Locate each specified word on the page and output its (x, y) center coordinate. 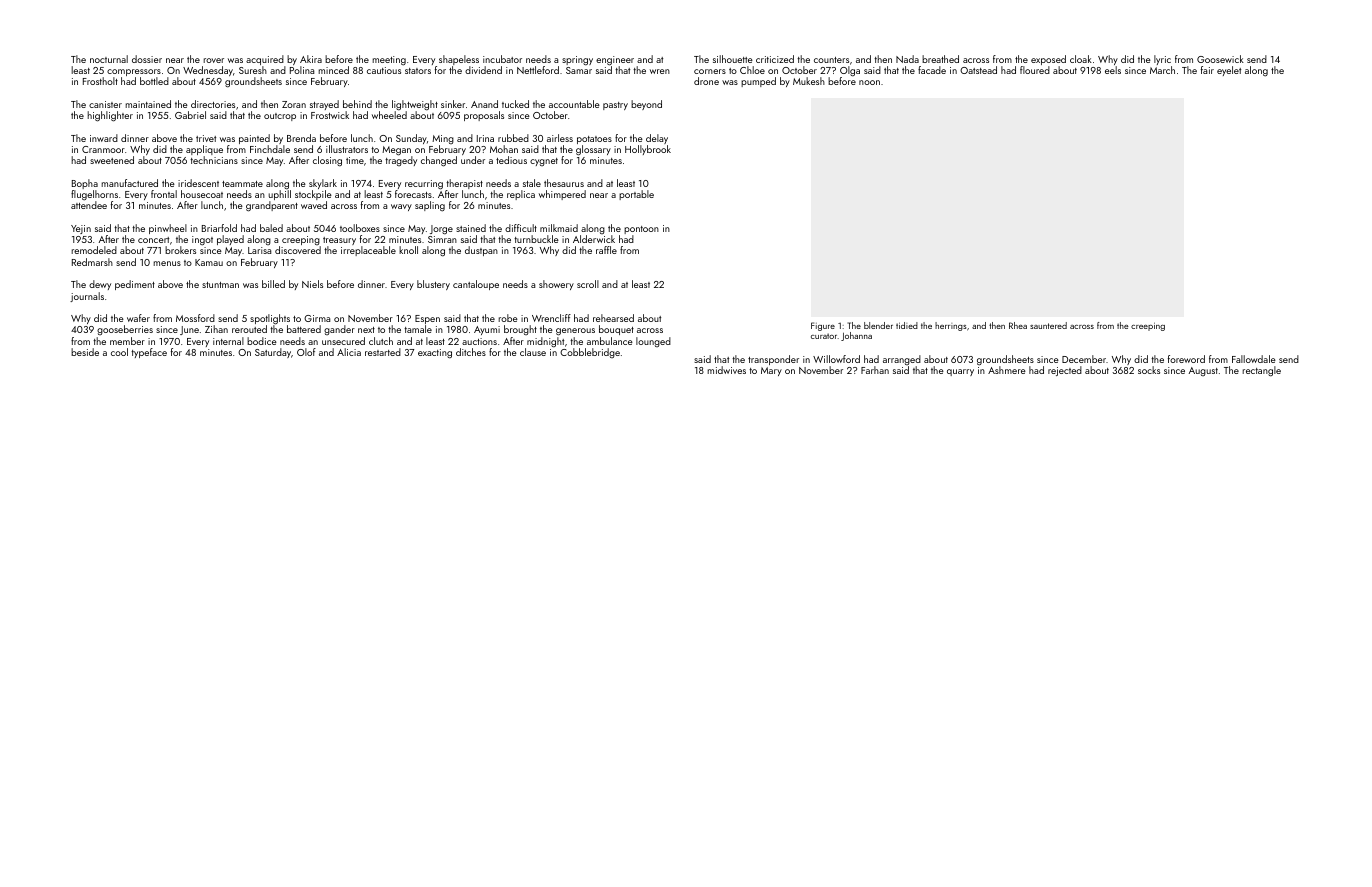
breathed (940, 59)
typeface (149, 353)
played (230, 240)
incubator (502, 59)
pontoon (641, 230)
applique (204, 150)
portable (636, 195)
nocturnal (109, 59)
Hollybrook (648, 150)
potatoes (594, 140)
